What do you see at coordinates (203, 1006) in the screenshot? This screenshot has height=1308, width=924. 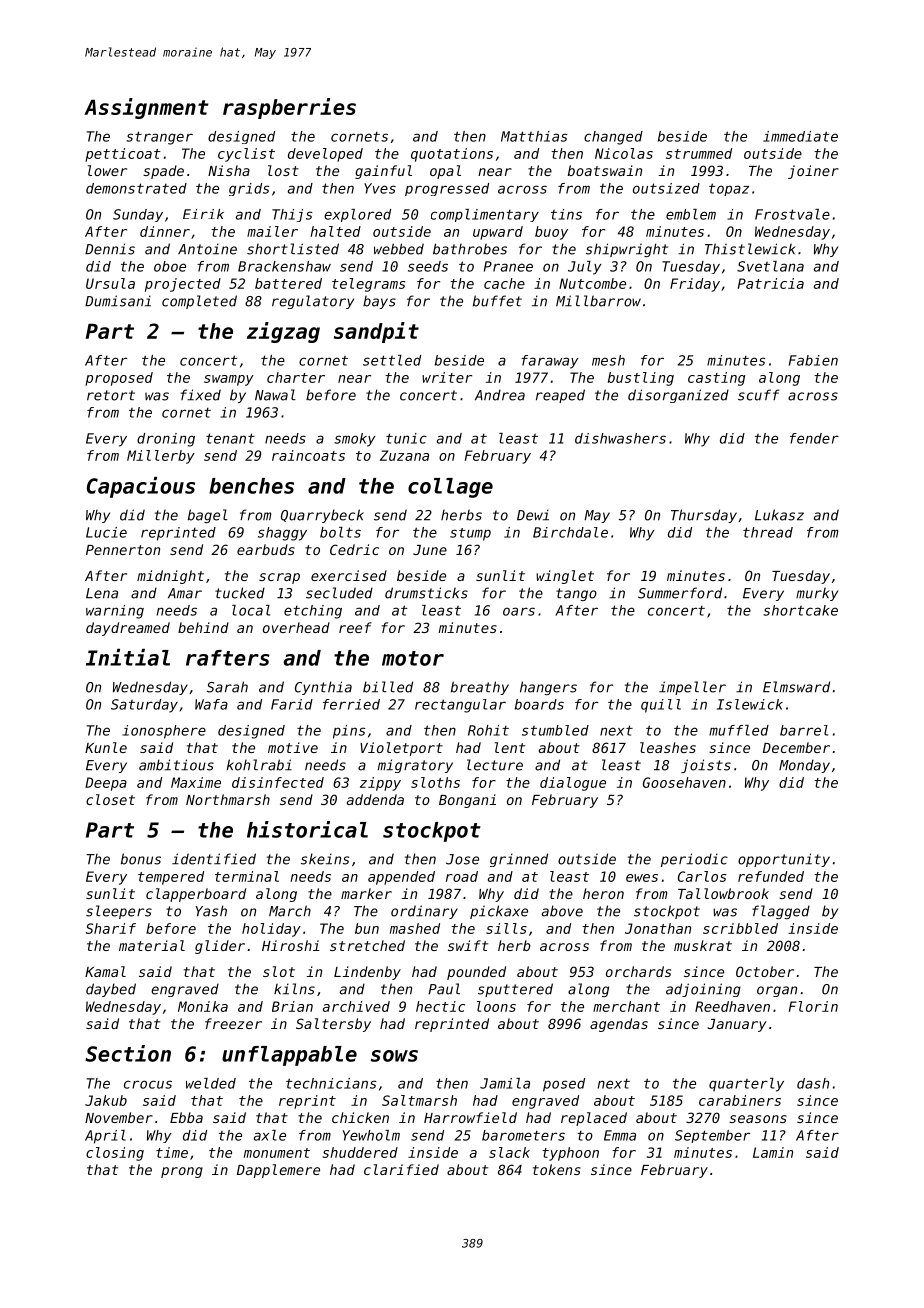 I see `Monika` at bounding box center [203, 1006].
